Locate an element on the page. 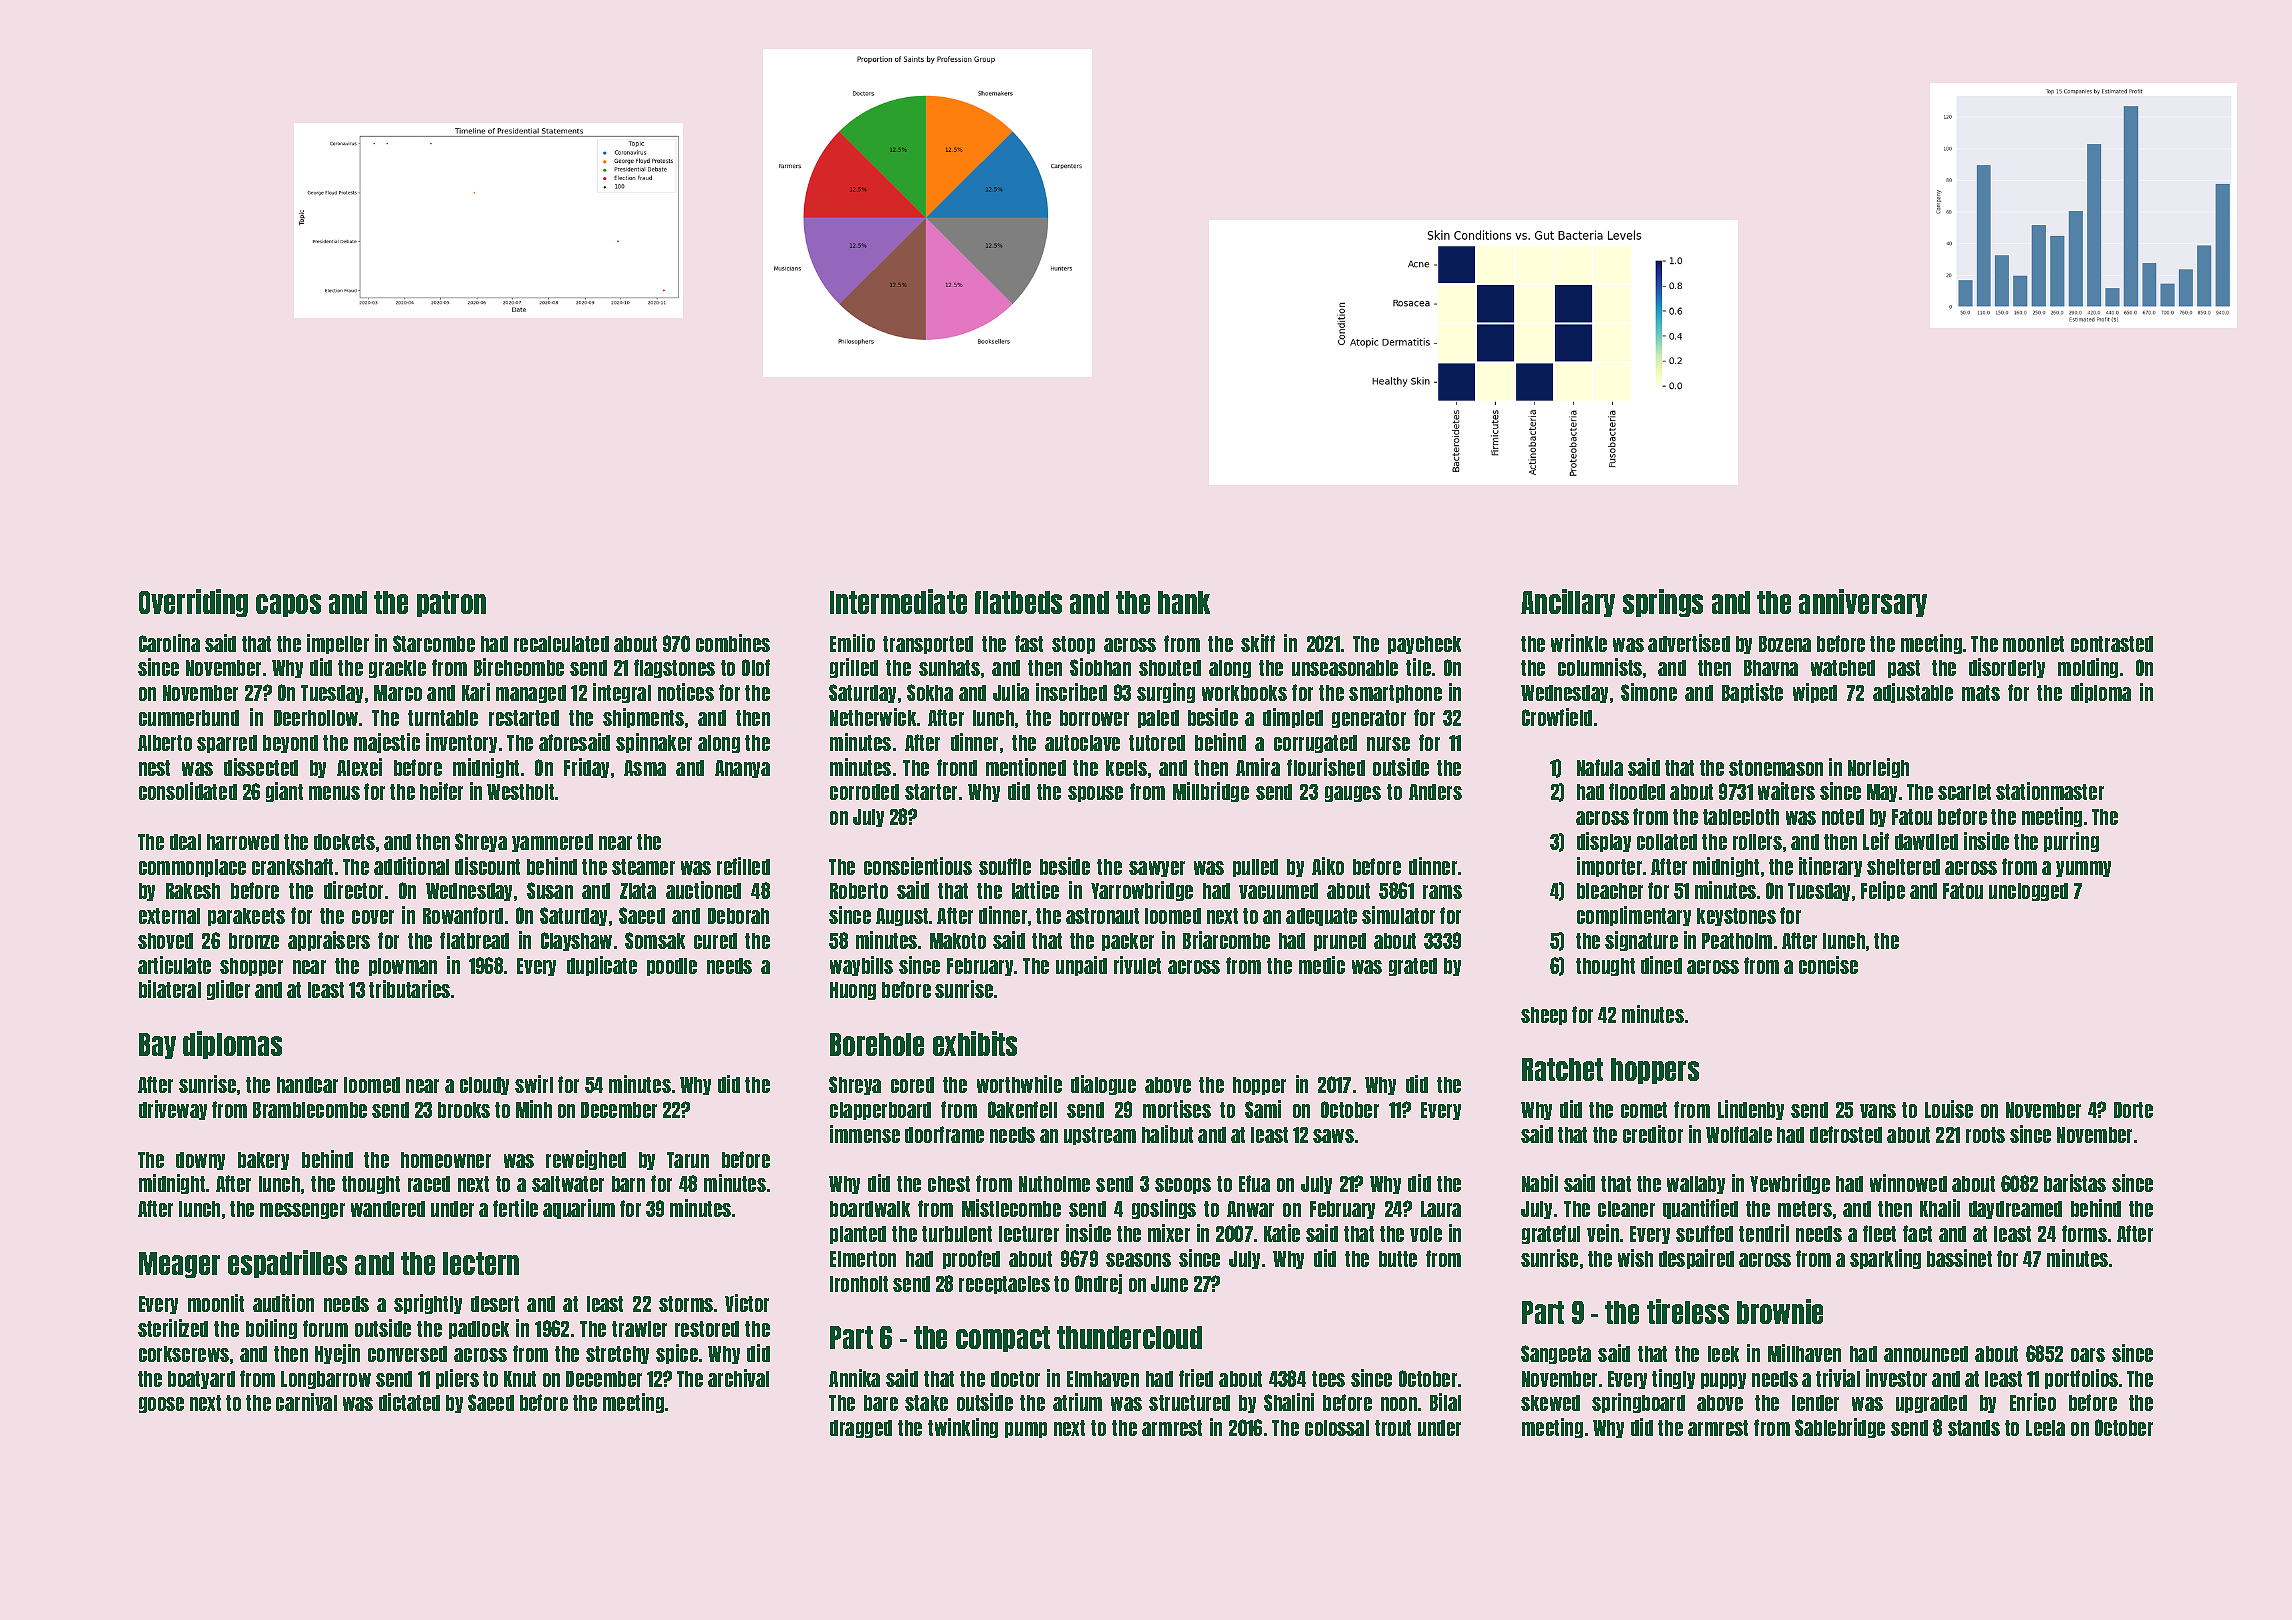 The height and width of the document is (1620, 2292). Simone is located at coordinates (1649, 692).
